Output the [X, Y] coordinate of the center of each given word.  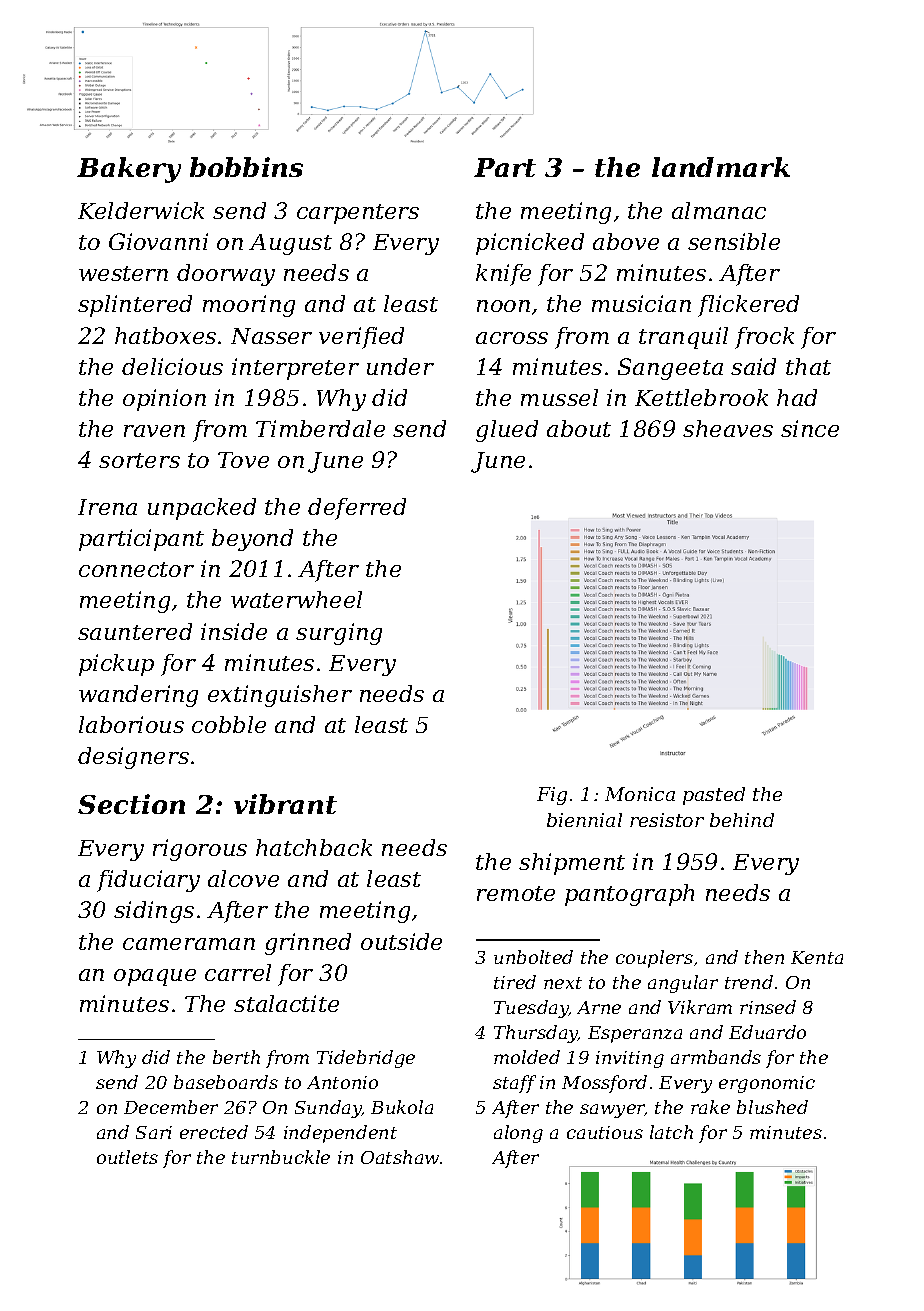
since [810, 428]
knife [503, 275]
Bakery [129, 170]
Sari [154, 1132]
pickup [116, 665]
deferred [357, 509]
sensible [734, 241]
